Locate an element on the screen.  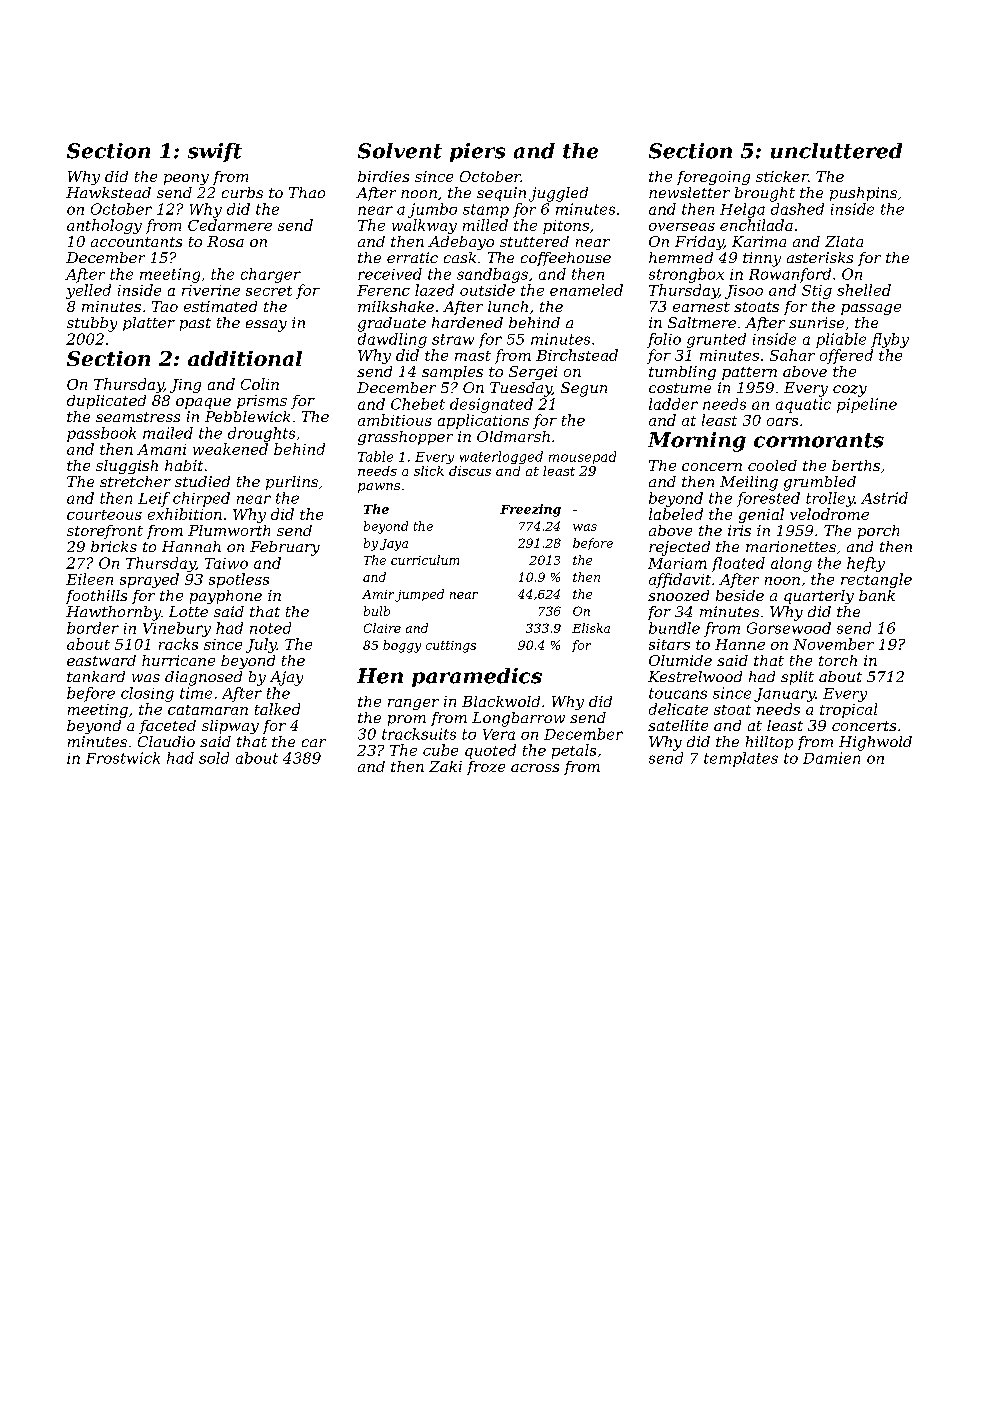
Solvent is located at coordinates (400, 151).
